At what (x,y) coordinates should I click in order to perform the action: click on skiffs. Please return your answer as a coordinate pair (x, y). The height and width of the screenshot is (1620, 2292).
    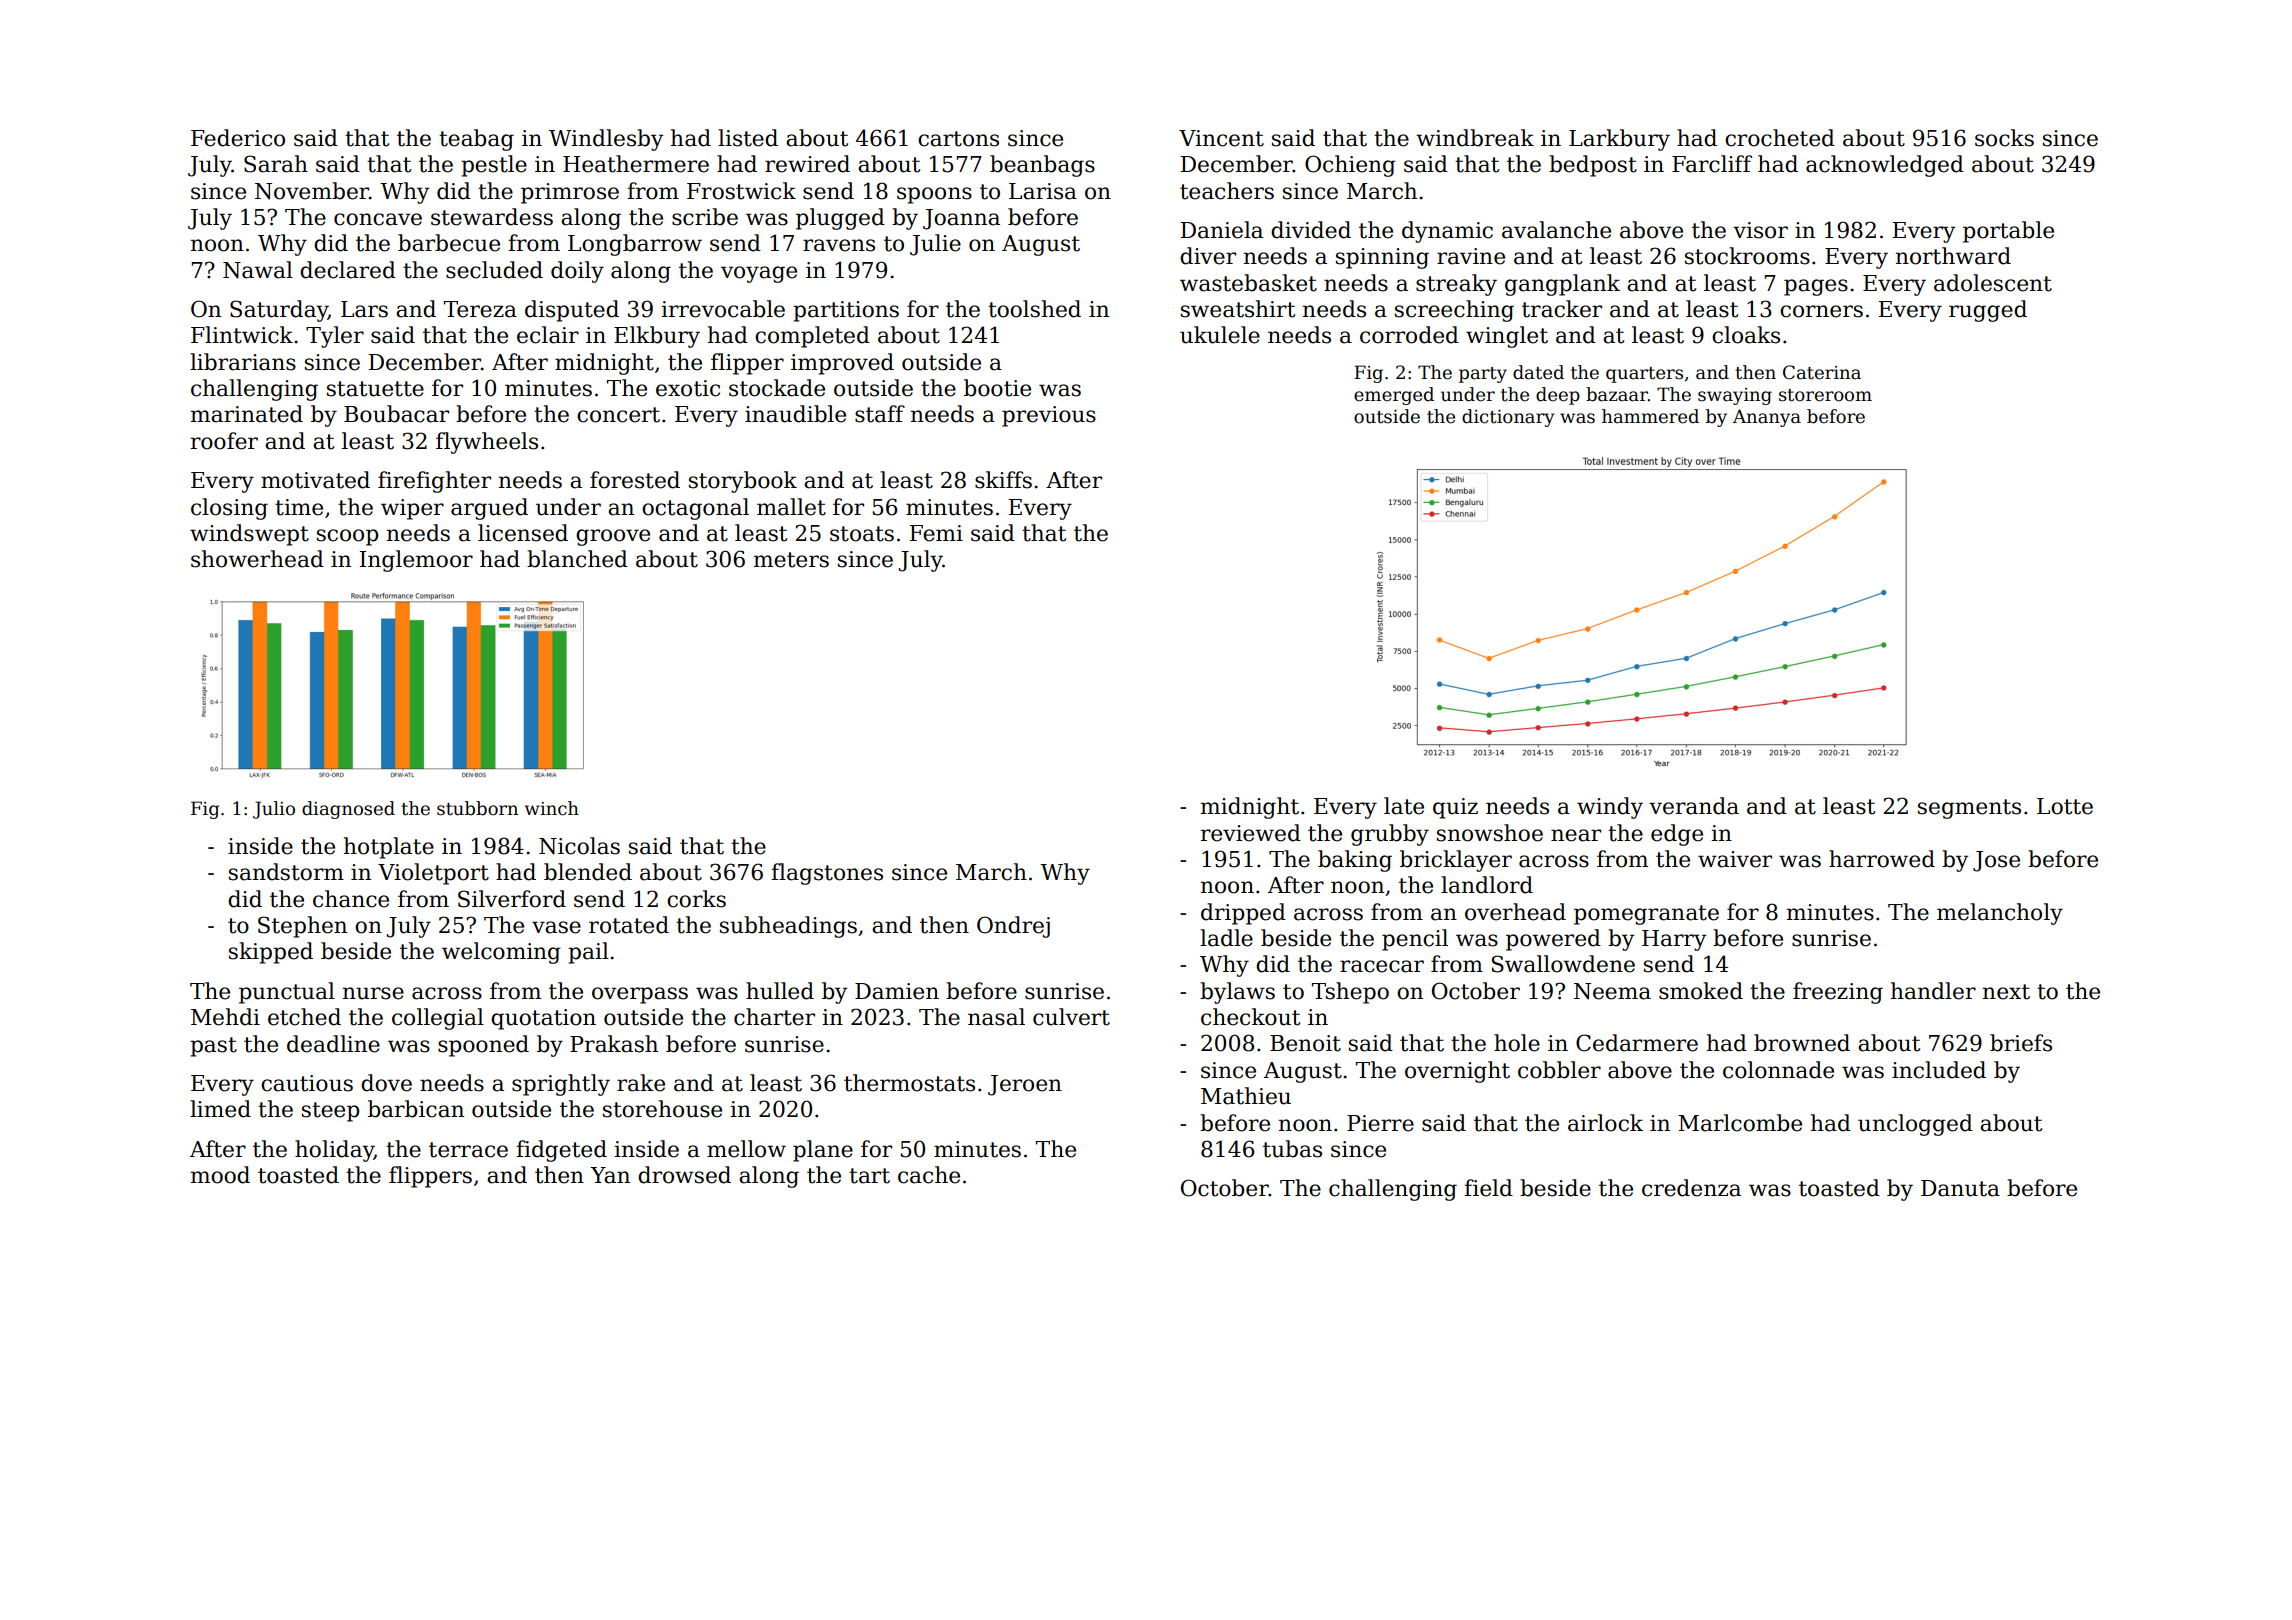
    Looking at the image, I should click on (1003, 480).
